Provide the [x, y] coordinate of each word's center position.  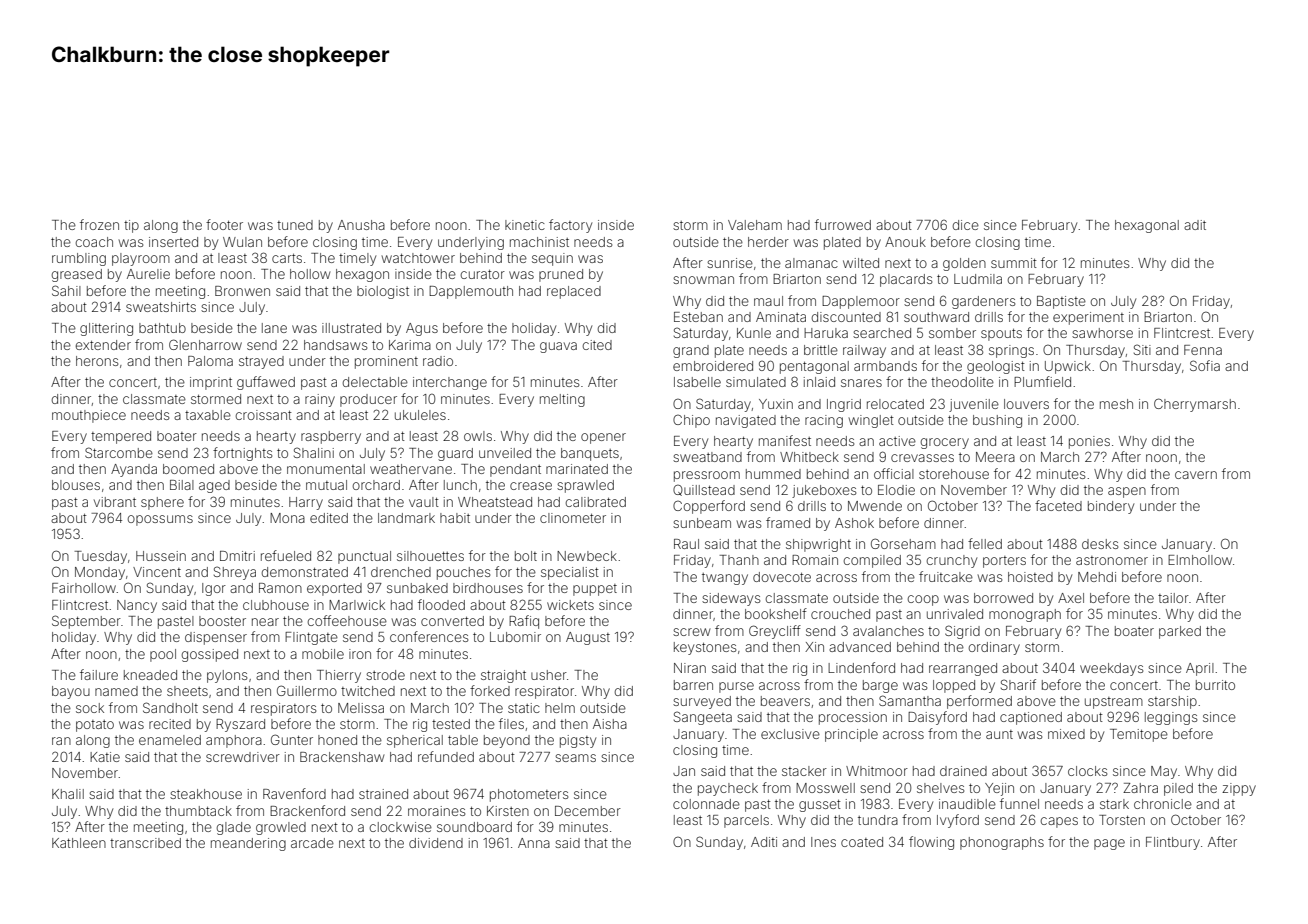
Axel [1071, 598]
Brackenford [307, 810]
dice [966, 225]
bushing [997, 421]
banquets [590, 454]
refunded [446, 756]
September [86, 622]
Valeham [755, 225]
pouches [463, 573]
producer [368, 400]
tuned [295, 225]
